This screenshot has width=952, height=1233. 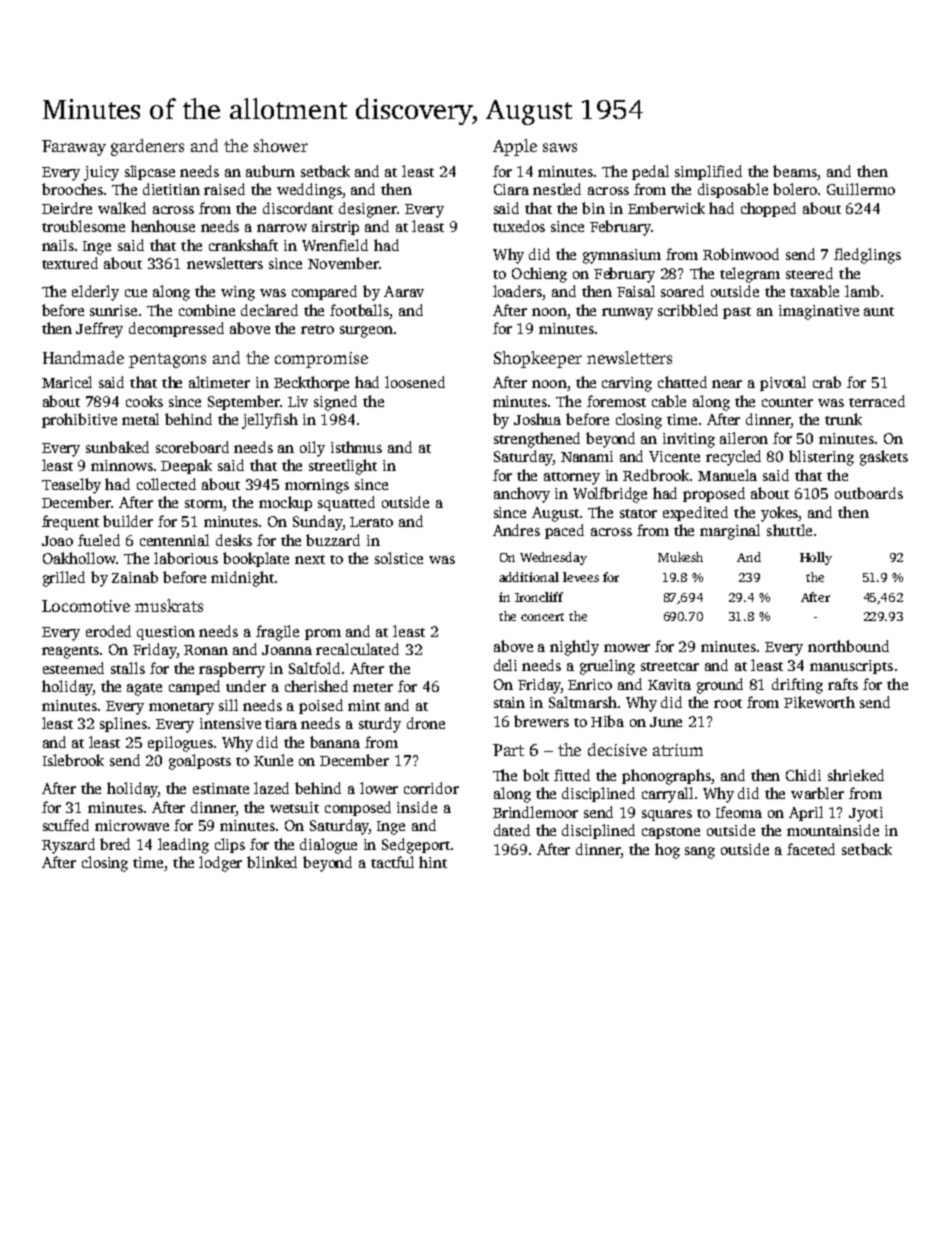 I want to click on Jeffrey, so click(x=99, y=330).
